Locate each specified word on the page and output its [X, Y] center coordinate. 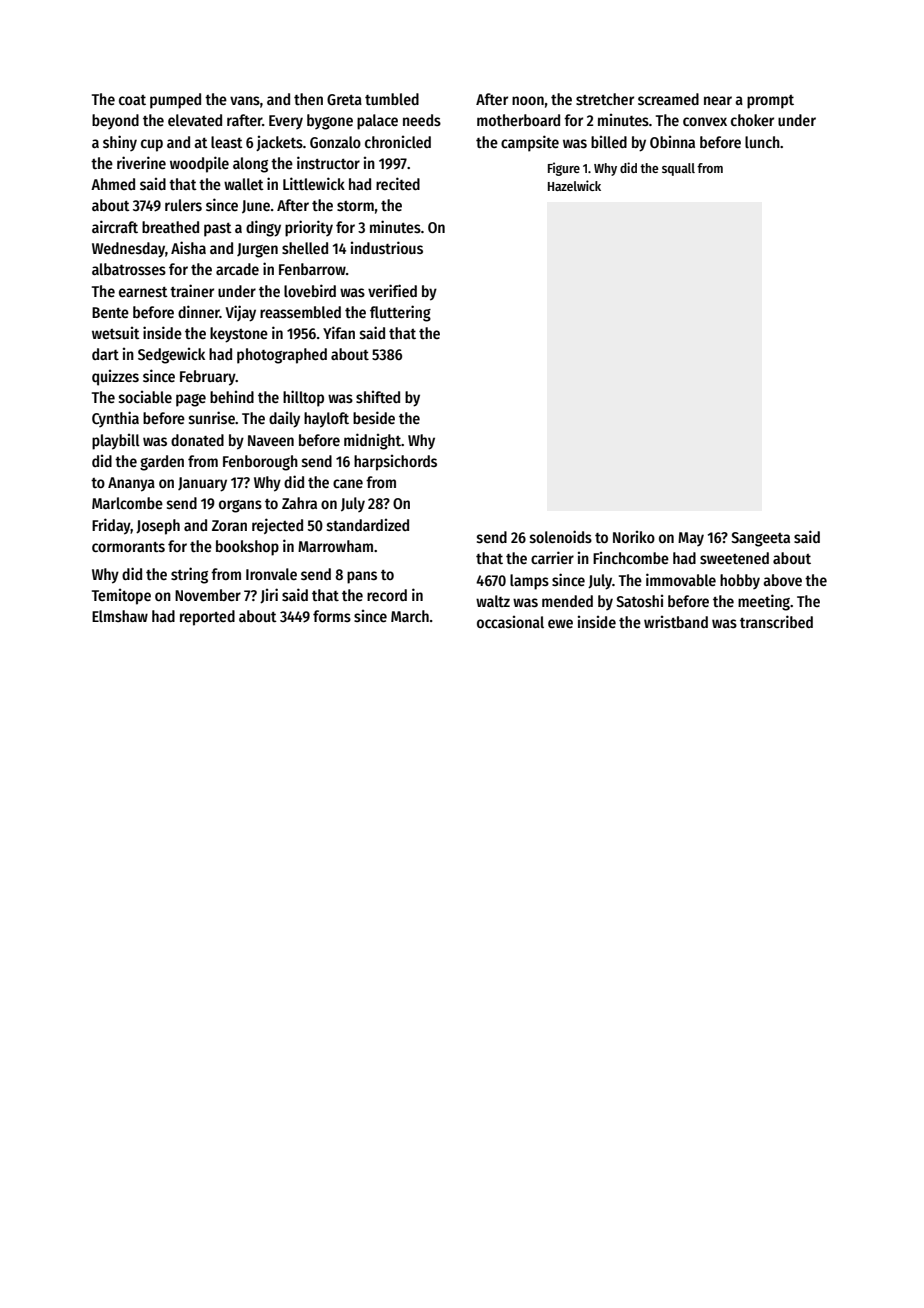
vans [245, 100]
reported [207, 618]
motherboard [518, 120]
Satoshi [639, 601]
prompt [770, 102]
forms [332, 616]
